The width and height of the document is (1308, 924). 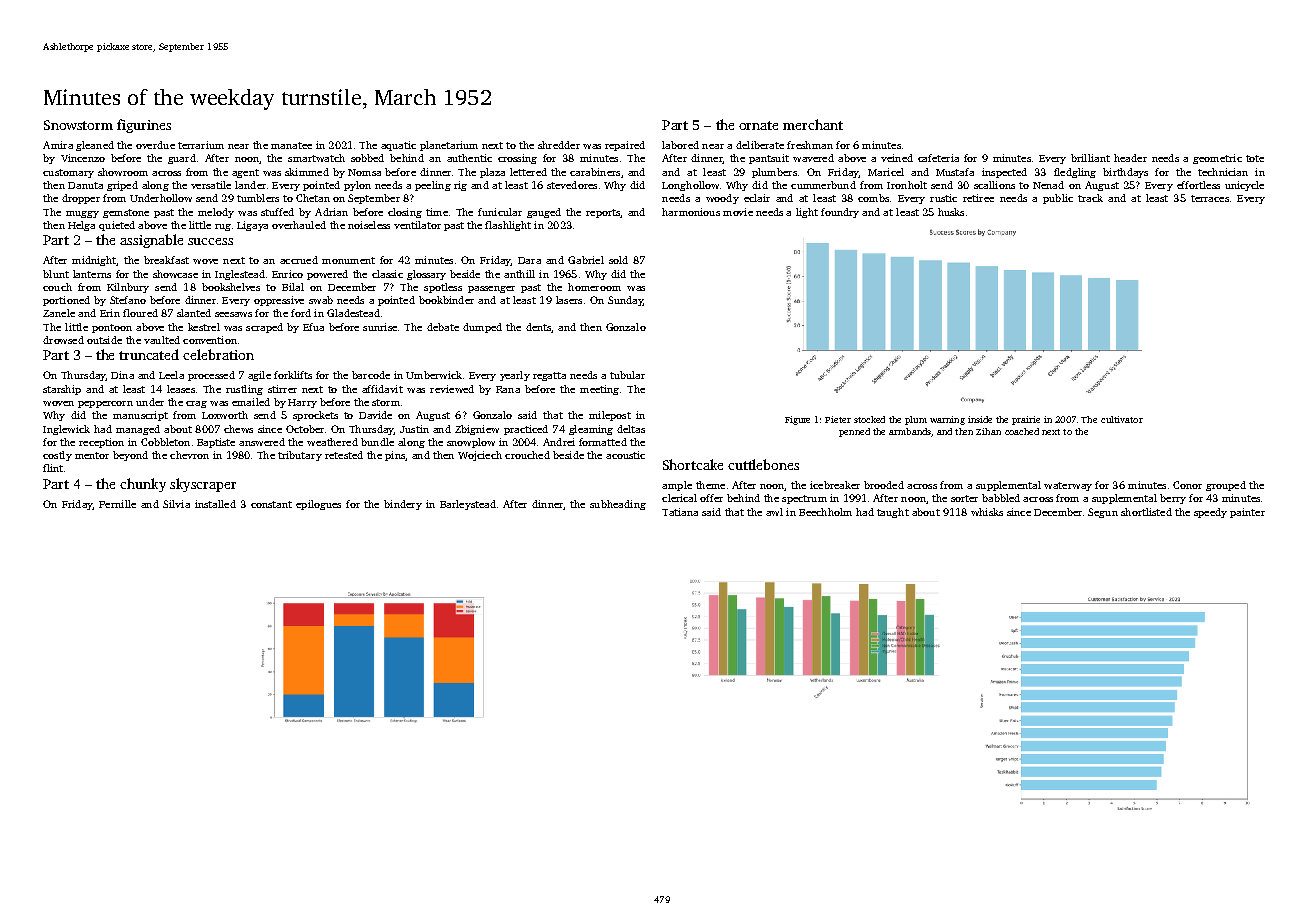 I want to click on Zbigniew, so click(x=477, y=430).
